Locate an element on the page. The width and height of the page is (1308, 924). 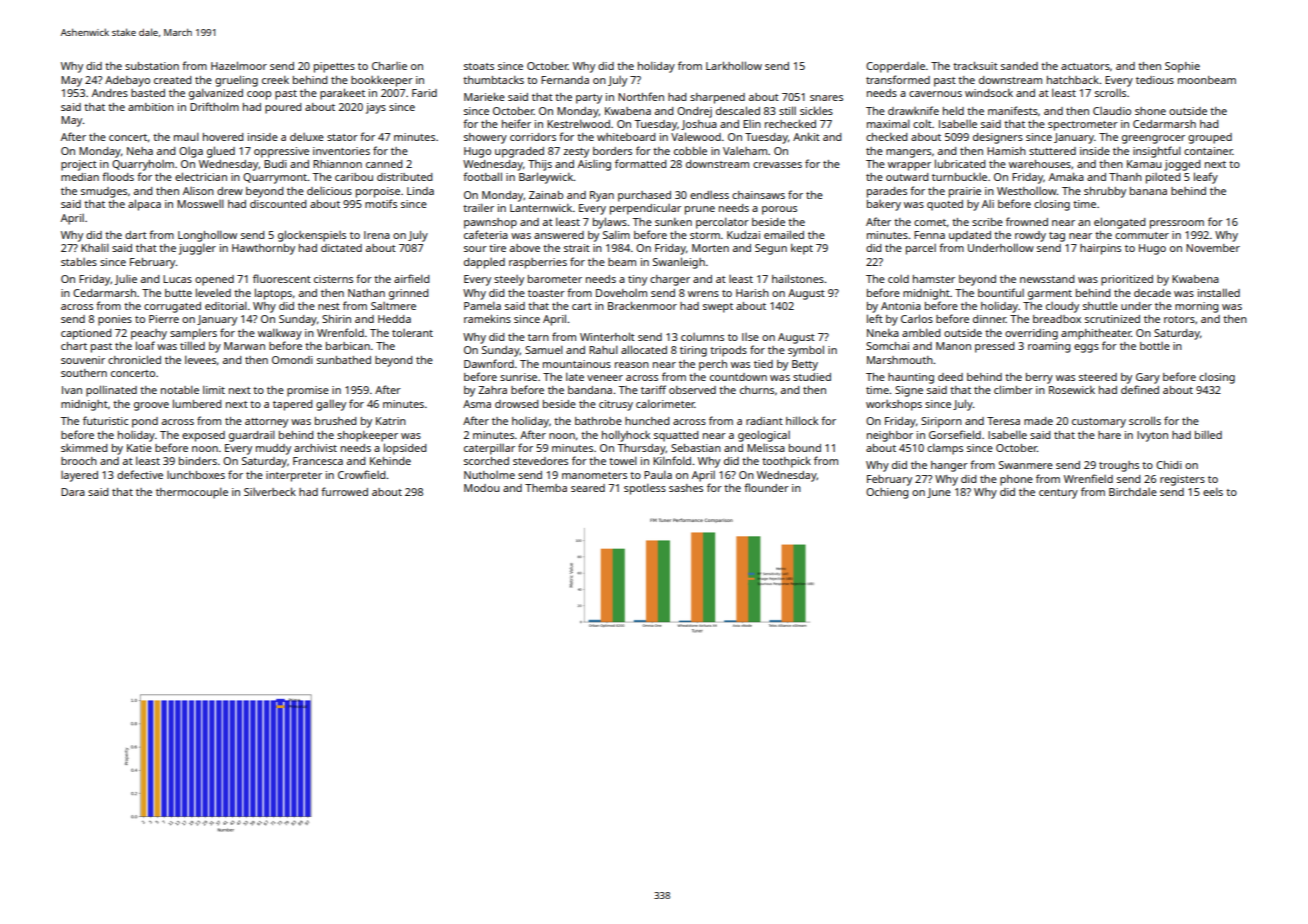
Rahul is located at coordinates (603, 349).
